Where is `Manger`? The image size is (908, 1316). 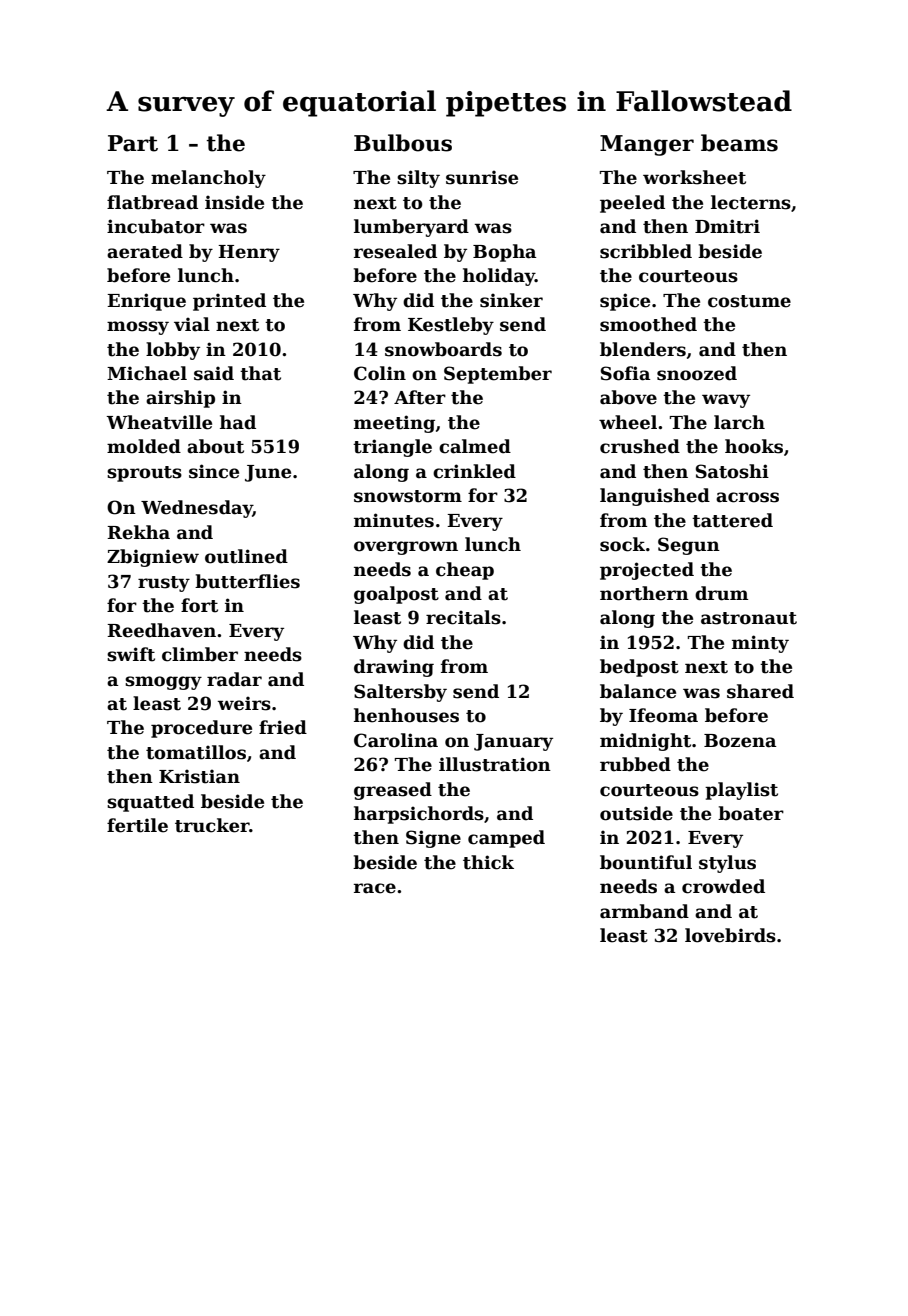
Manger is located at coordinates (647, 145).
